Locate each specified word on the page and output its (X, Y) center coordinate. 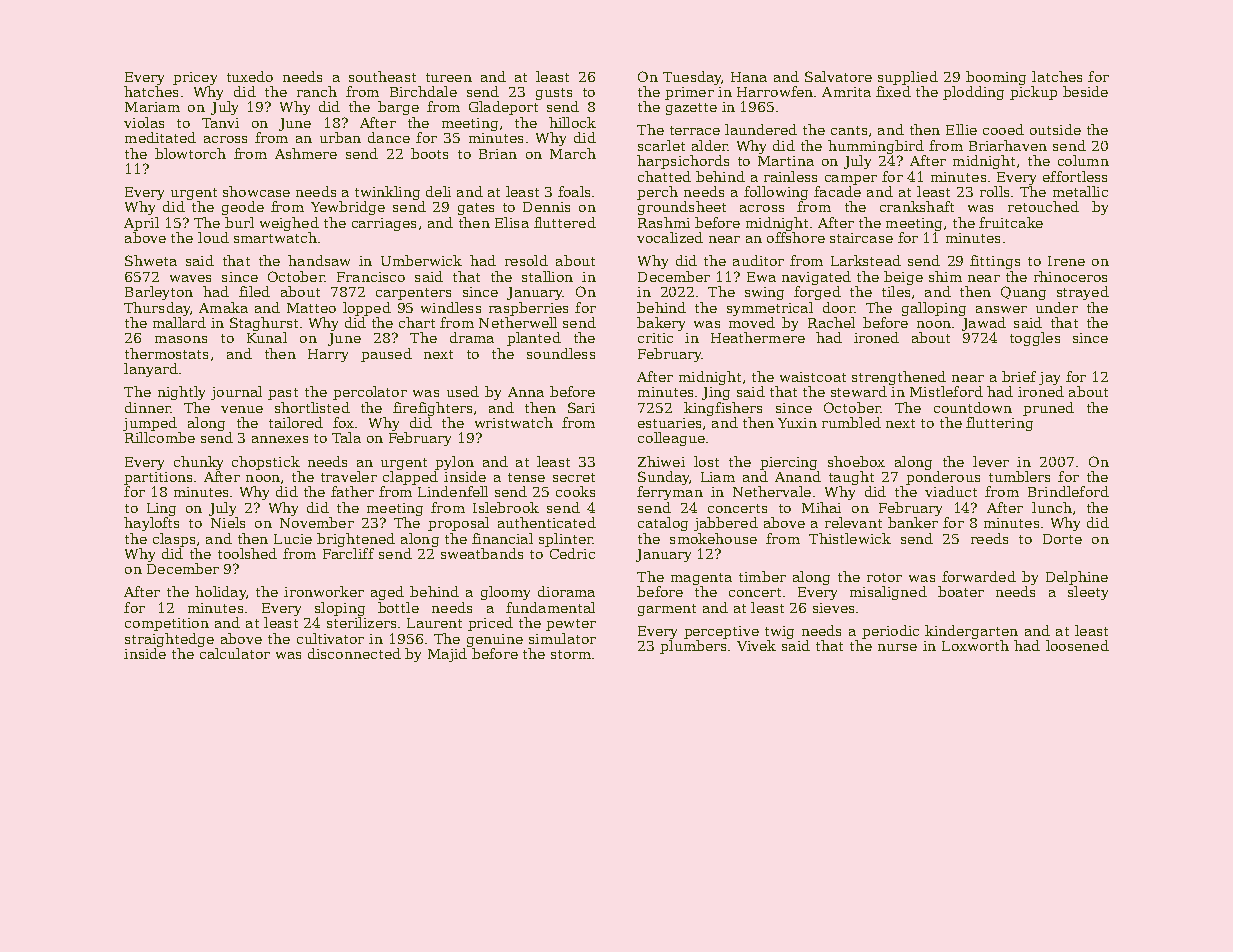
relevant (853, 522)
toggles (1035, 339)
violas (144, 122)
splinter (566, 540)
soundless (561, 353)
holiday (220, 593)
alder (710, 145)
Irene (1066, 261)
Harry (328, 355)
